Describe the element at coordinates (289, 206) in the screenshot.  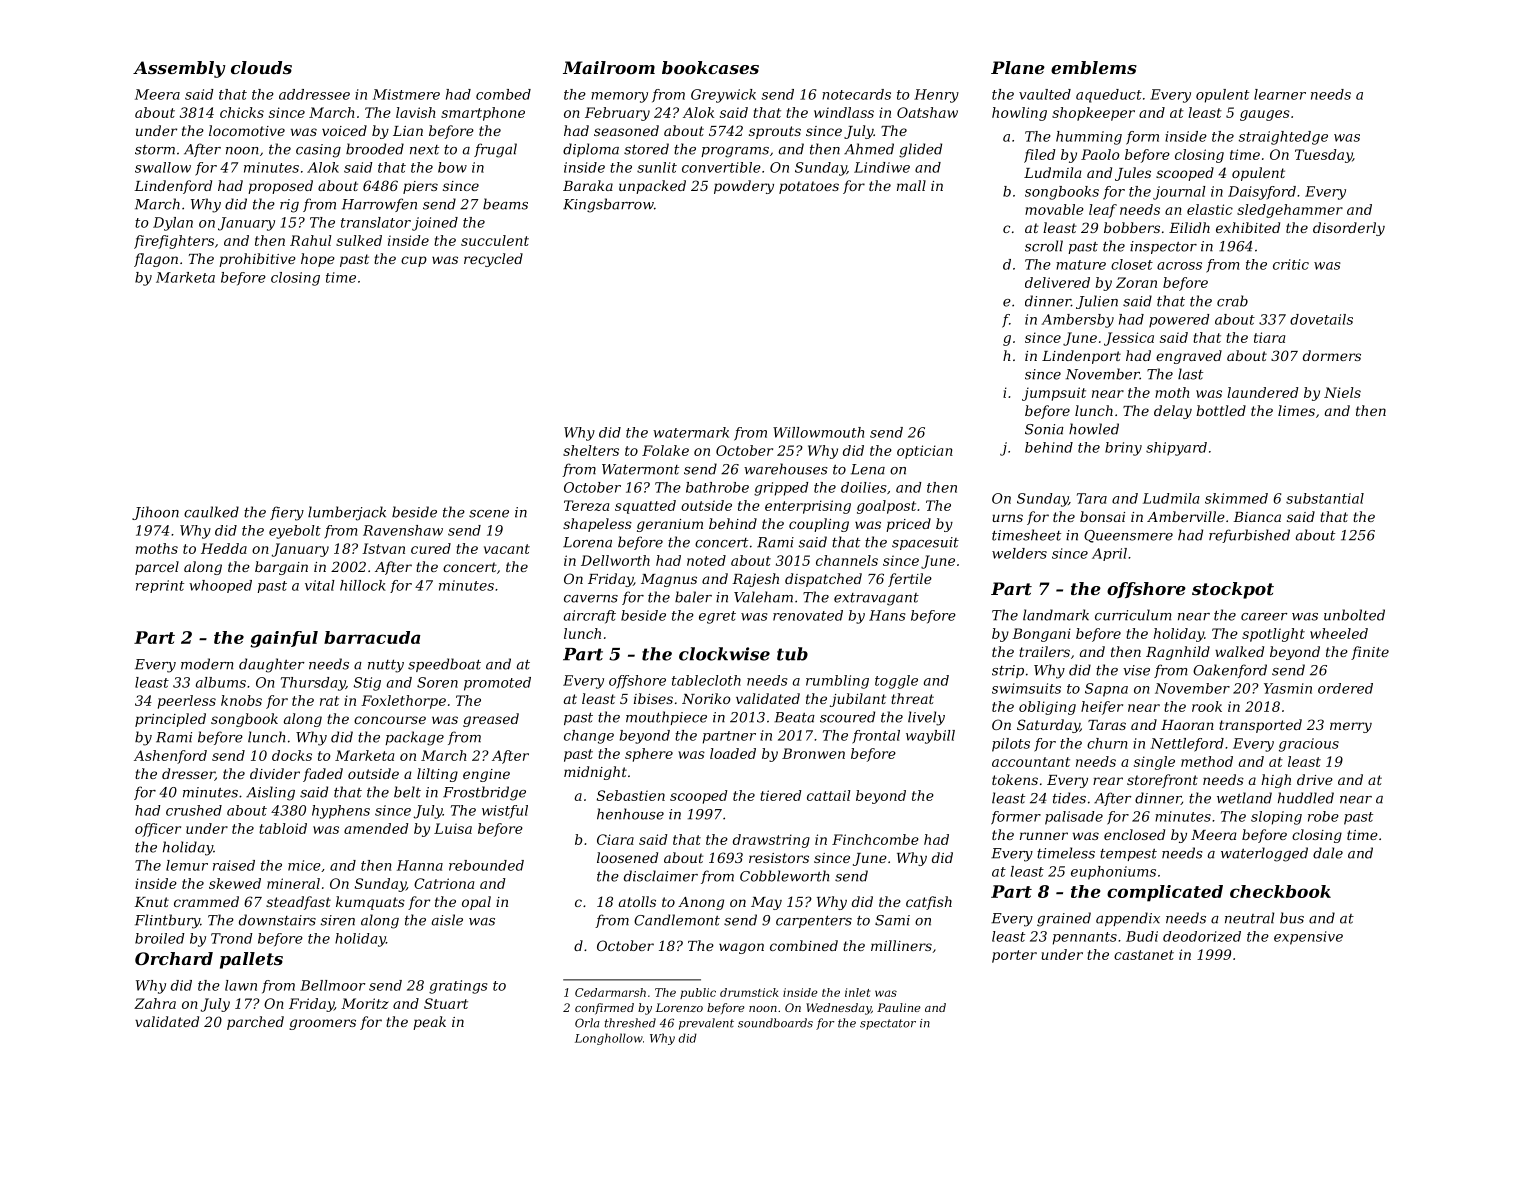
I see `rig` at that location.
